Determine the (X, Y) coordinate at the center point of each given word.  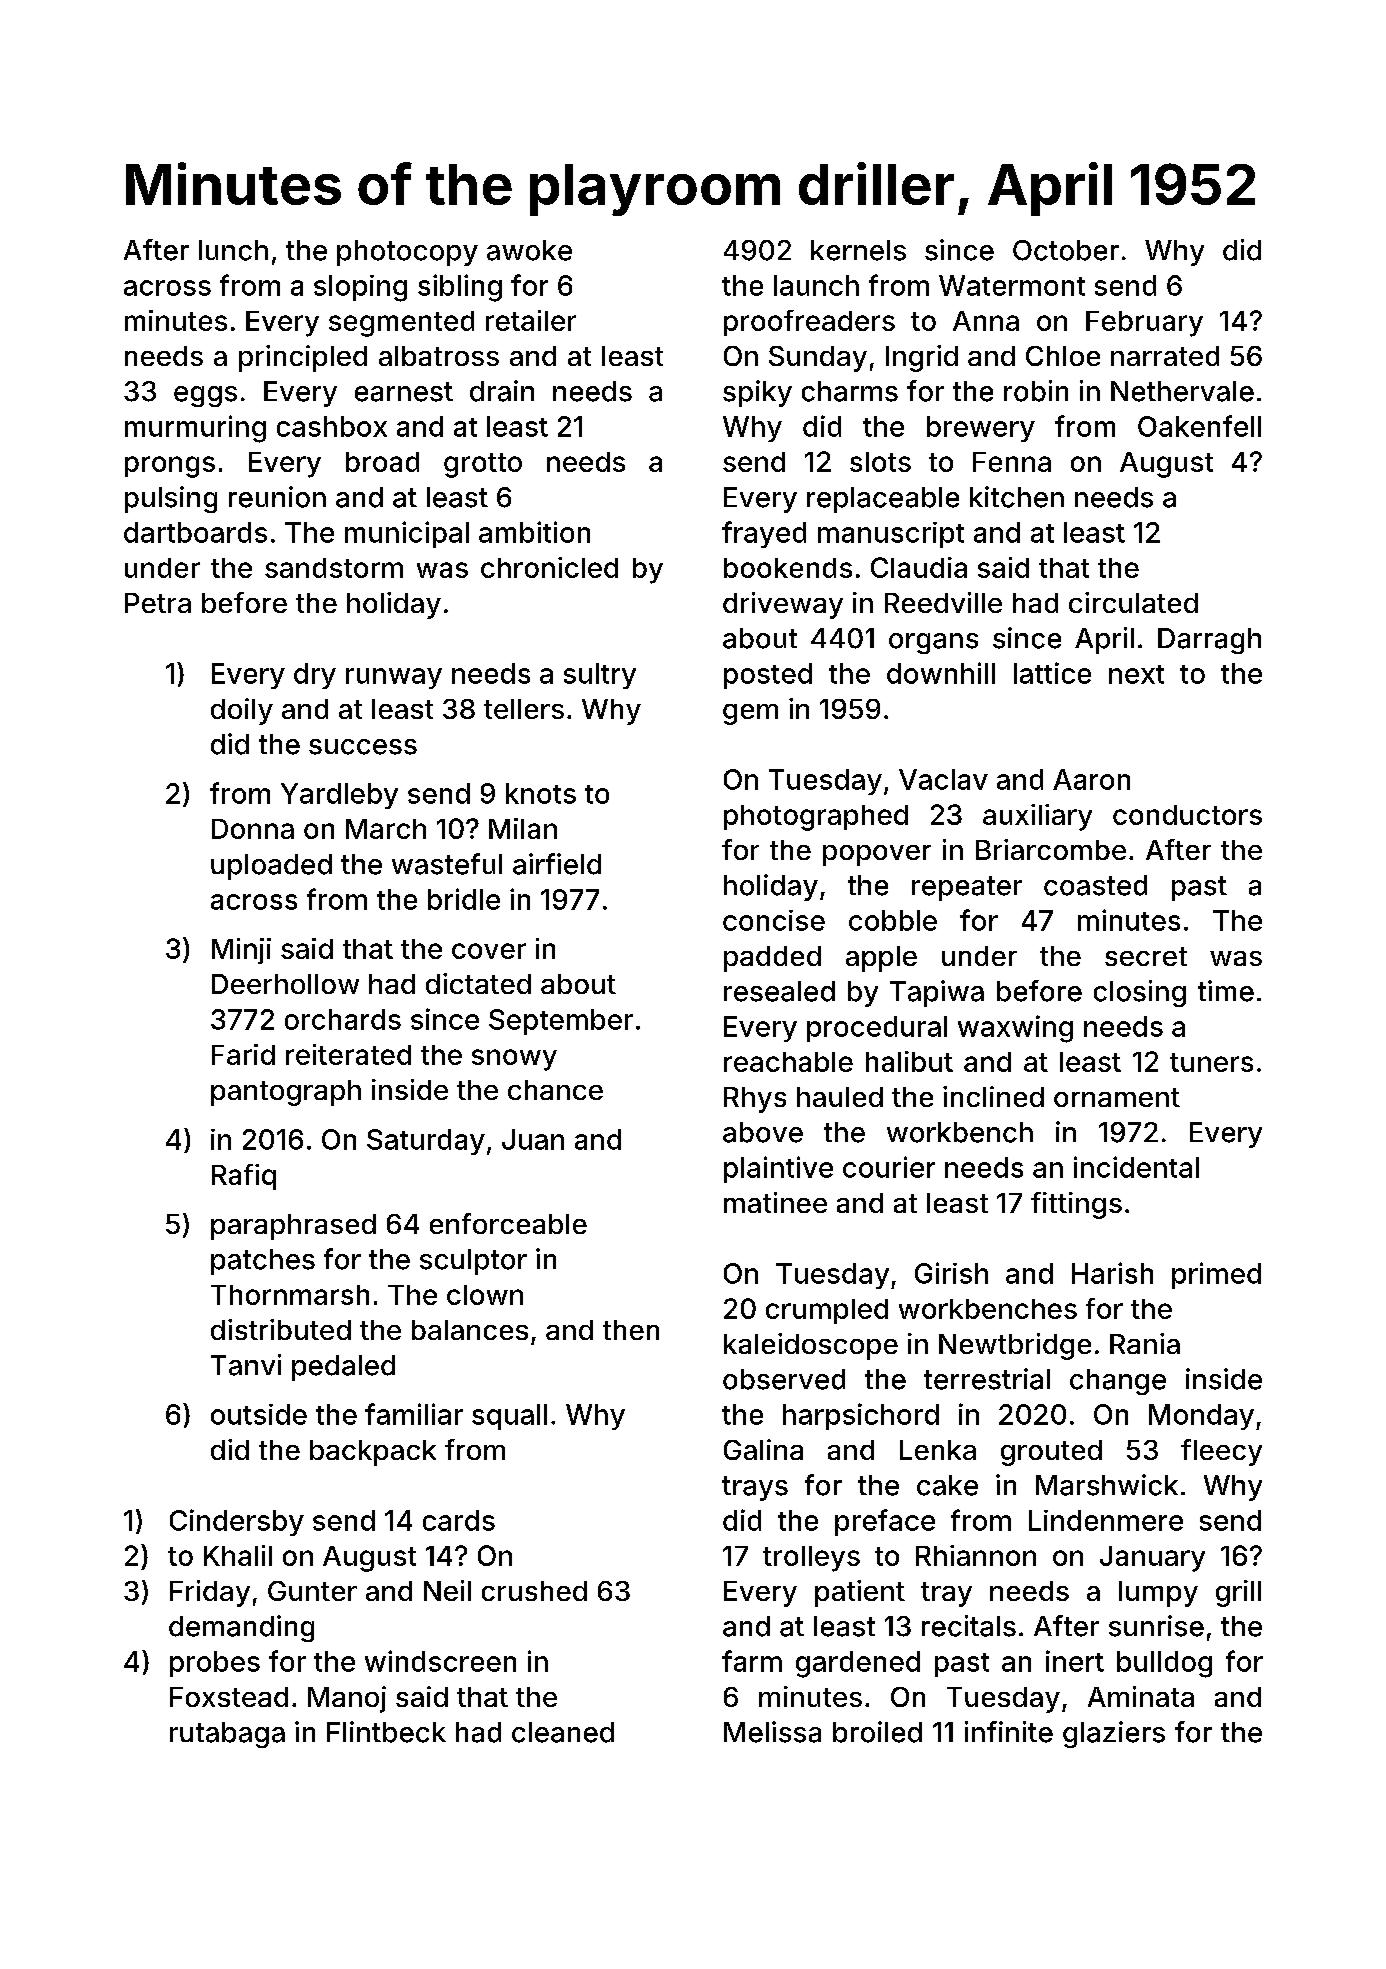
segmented (401, 324)
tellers (524, 709)
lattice (1052, 673)
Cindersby (237, 1522)
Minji (241, 951)
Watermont (1012, 285)
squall (509, 1417)
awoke (529, 250)
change (1118, 1382)
